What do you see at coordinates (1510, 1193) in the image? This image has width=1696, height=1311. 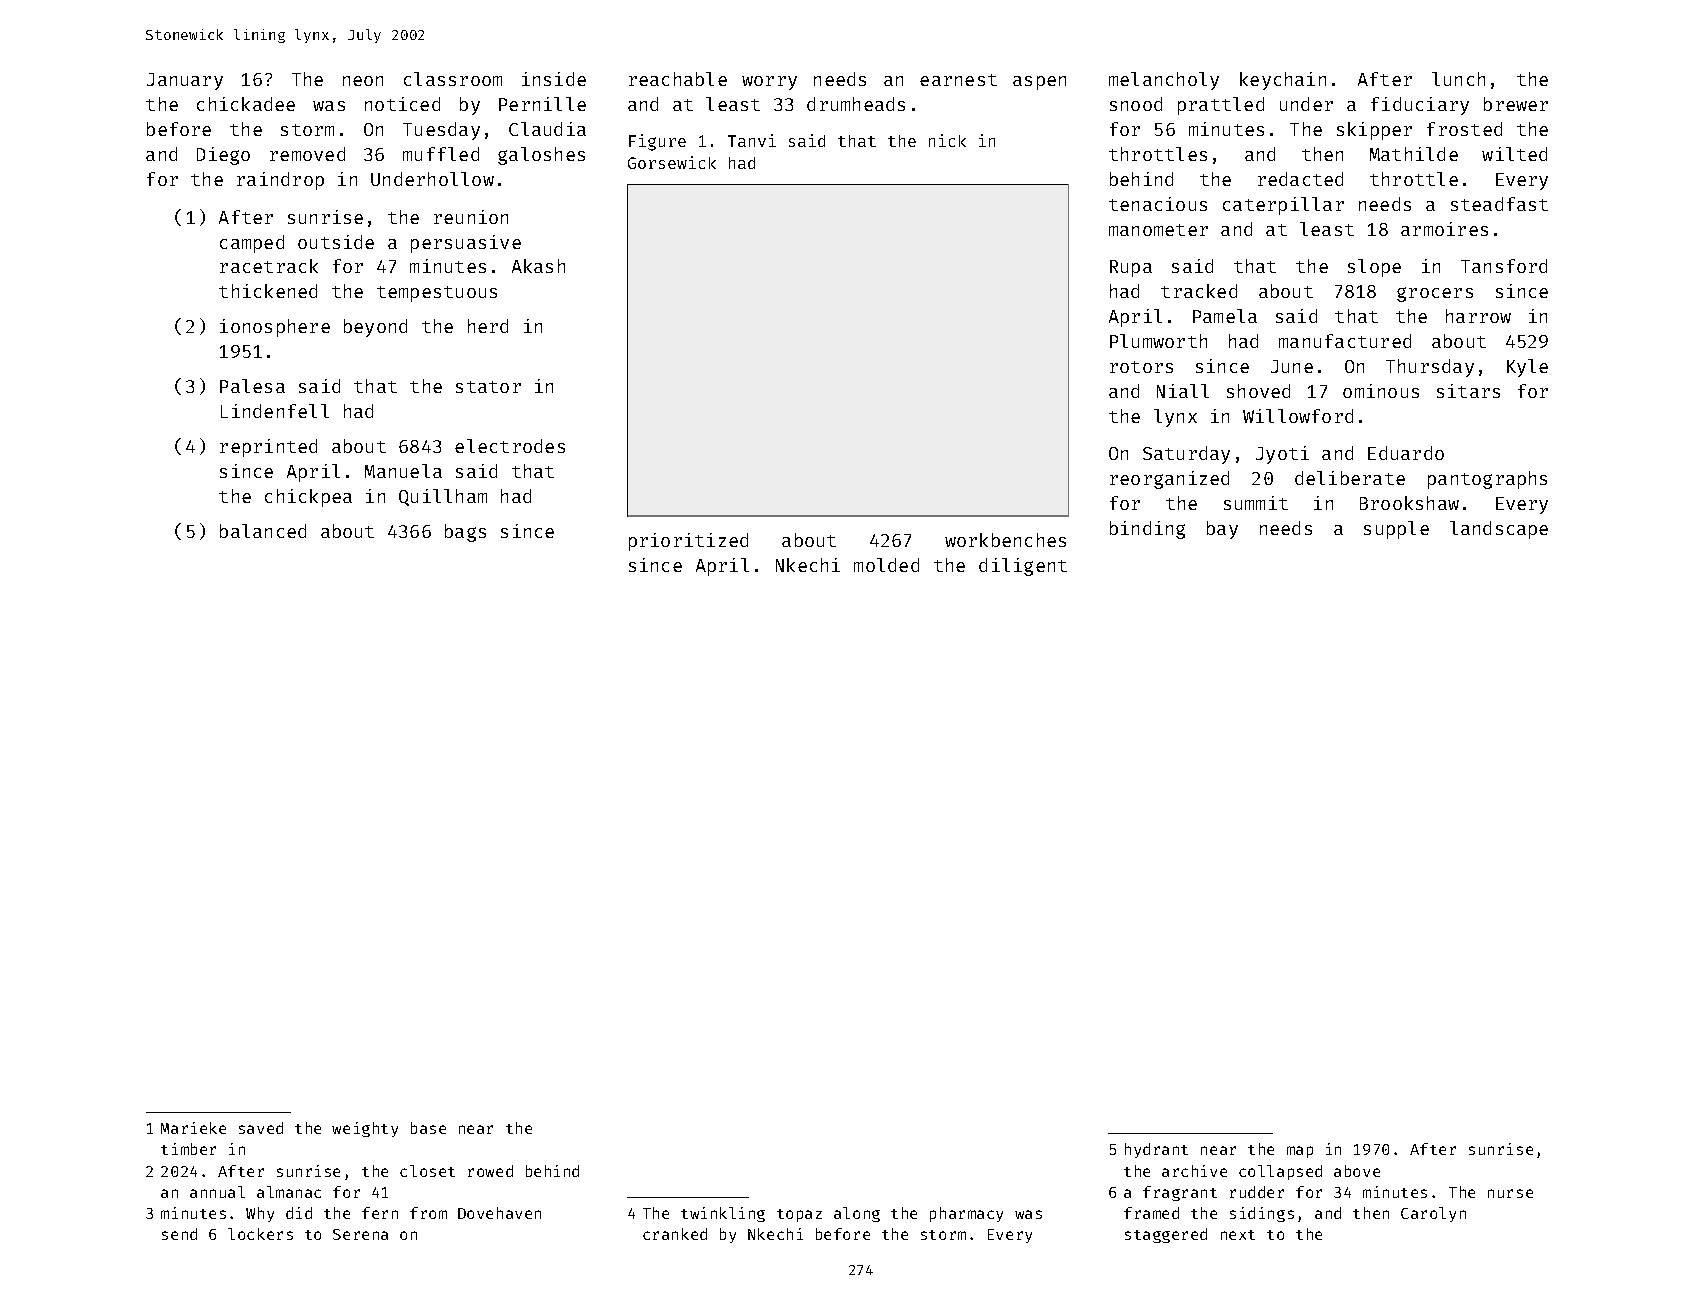 I see `nurse` at bounding box center [1510, 1193].
